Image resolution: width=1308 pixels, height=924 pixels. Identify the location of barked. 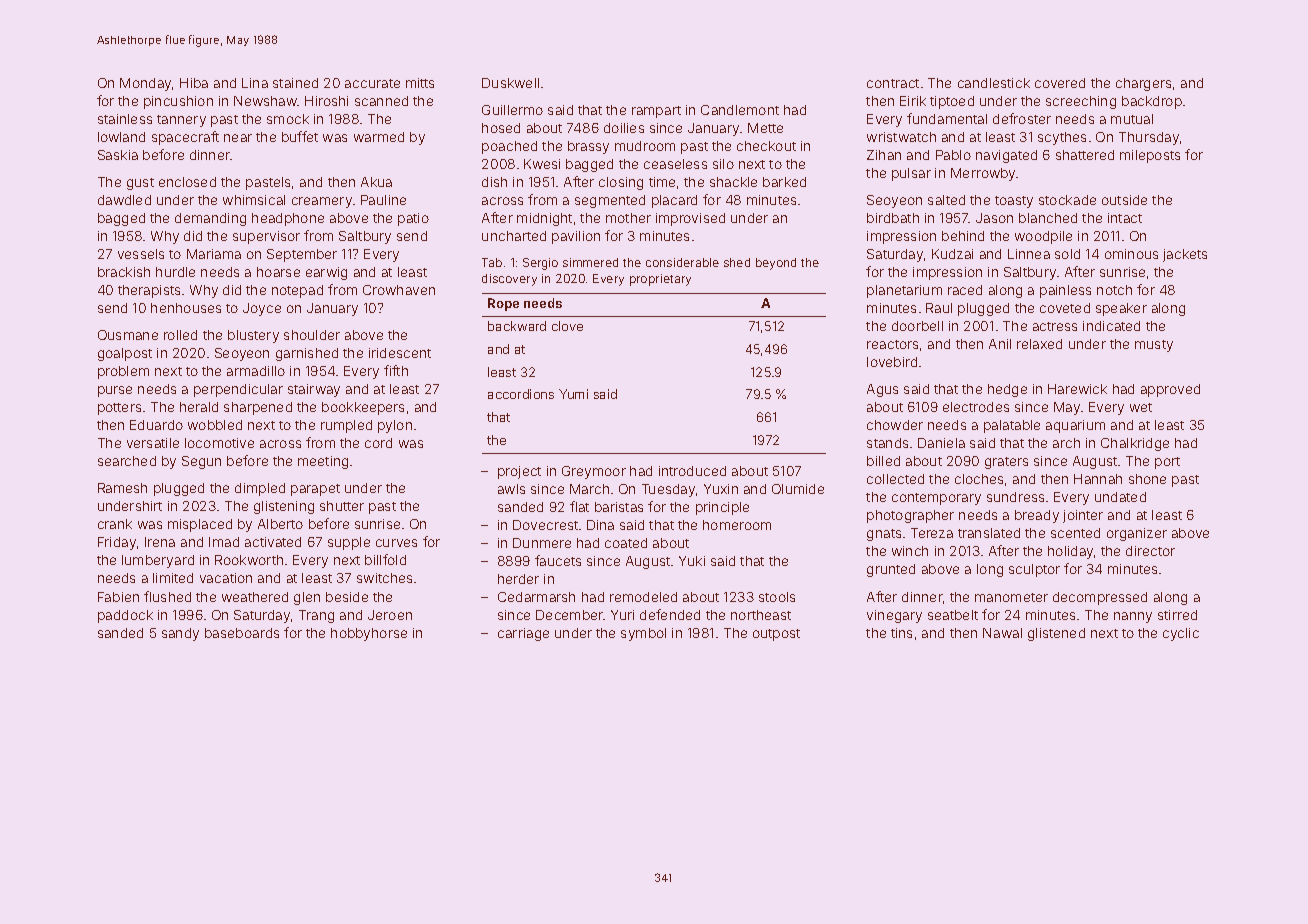
(784, 182).
